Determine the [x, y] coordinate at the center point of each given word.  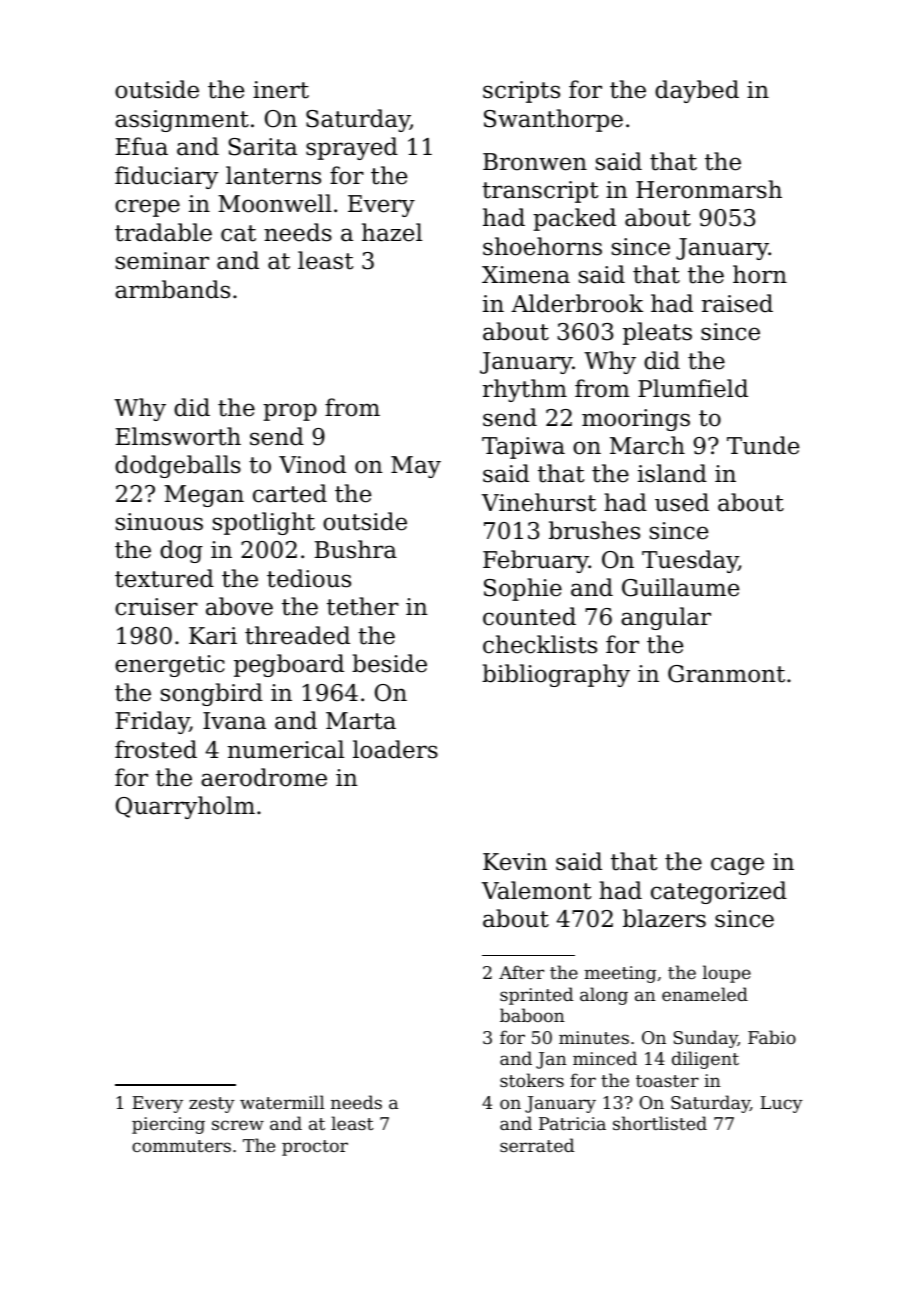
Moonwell [275, 203]
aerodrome [264, 777]
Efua [142, 146]
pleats [657, 333]
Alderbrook [577, 303]
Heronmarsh [709, 189]
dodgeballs [178, 466]
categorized [719, 892]
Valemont [536, 890]
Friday [153, 722]
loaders [395, 749]
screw [238, 1125]
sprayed [352, 148]
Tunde [763, 445]
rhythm [525, 390]
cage [737, 866]
